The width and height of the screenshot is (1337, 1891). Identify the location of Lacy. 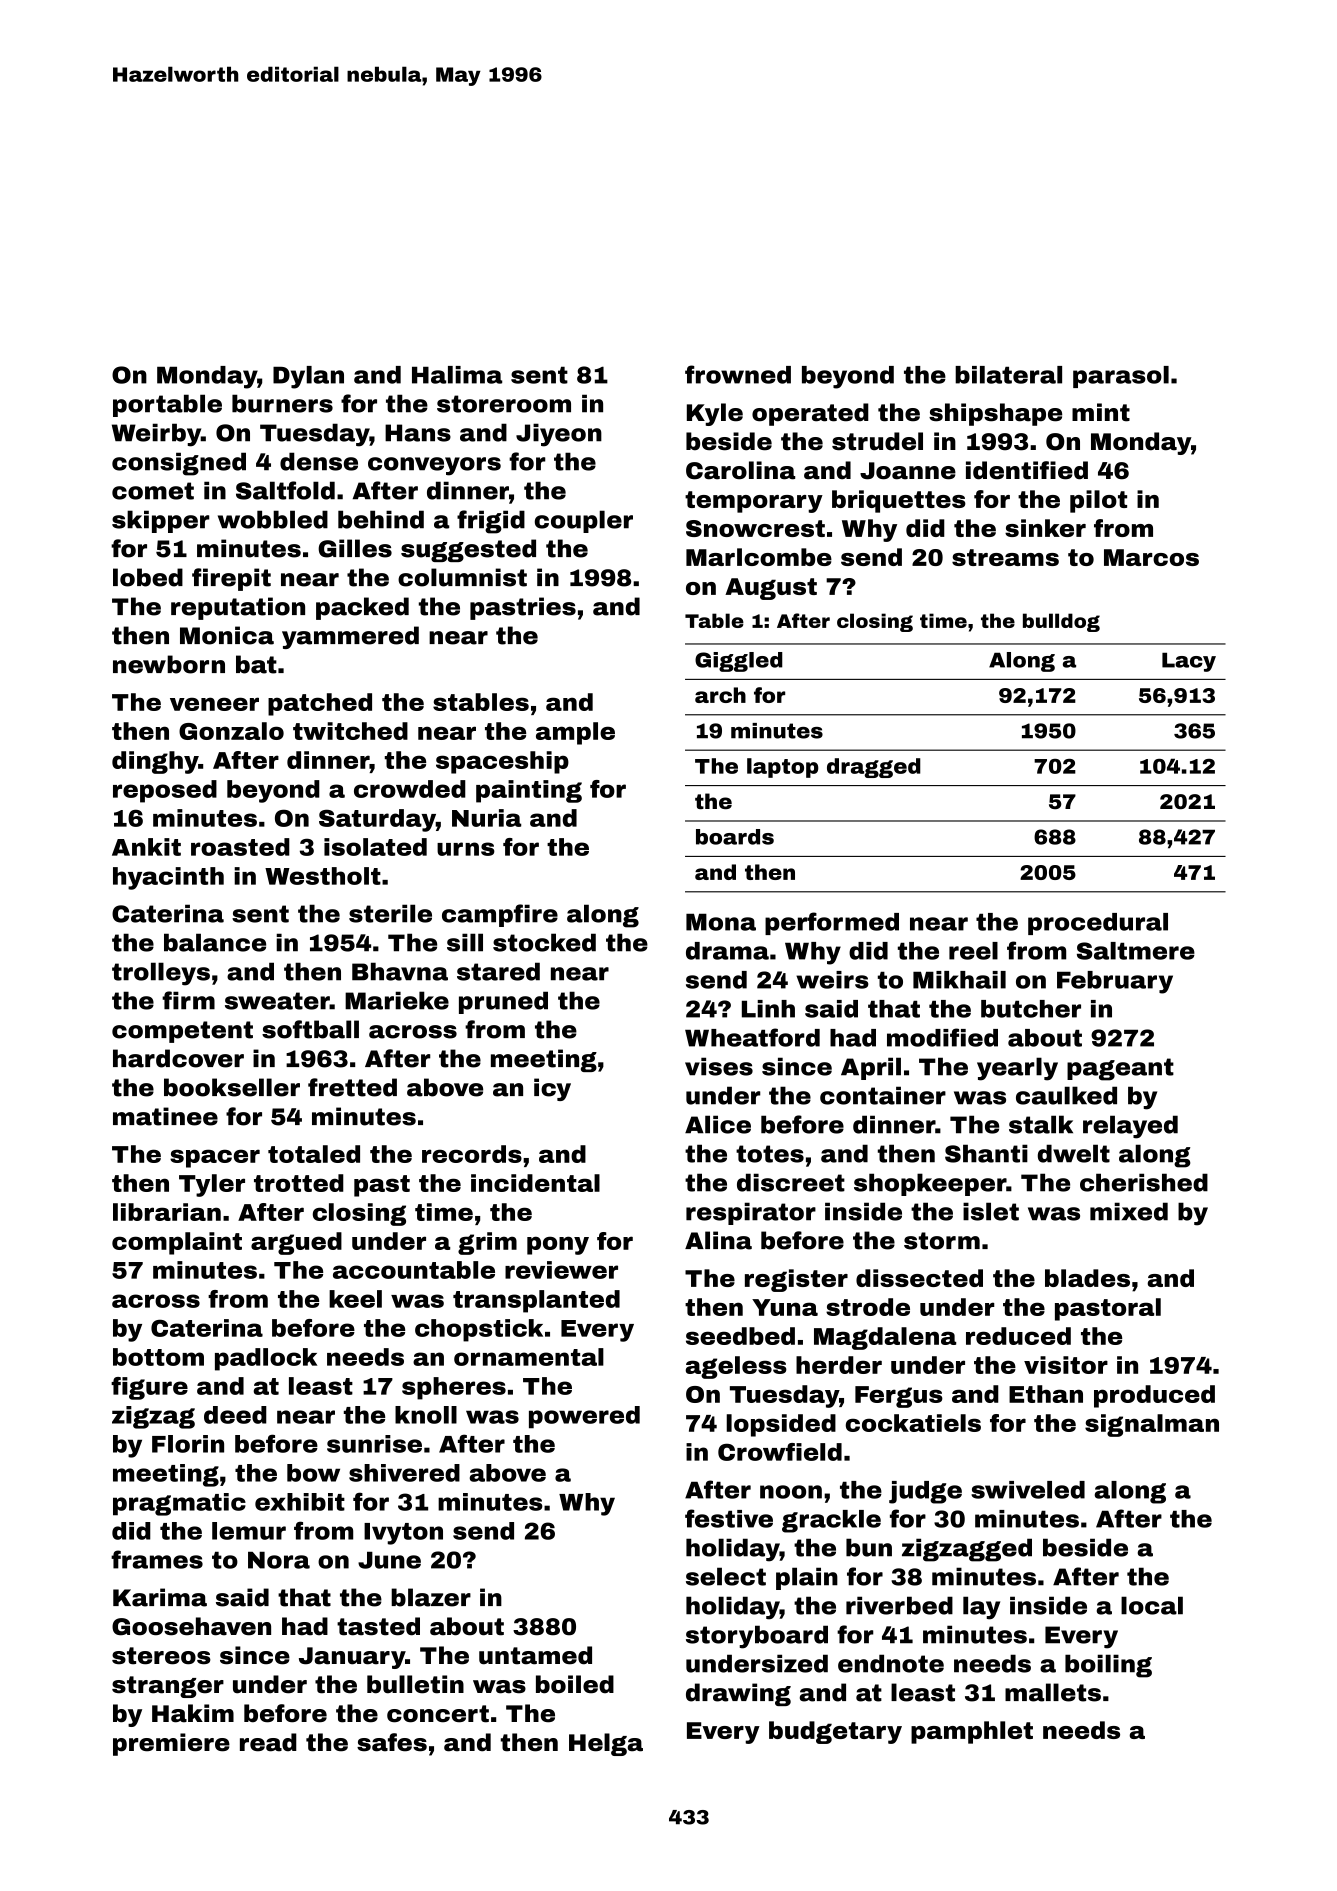
(1189, 662).
